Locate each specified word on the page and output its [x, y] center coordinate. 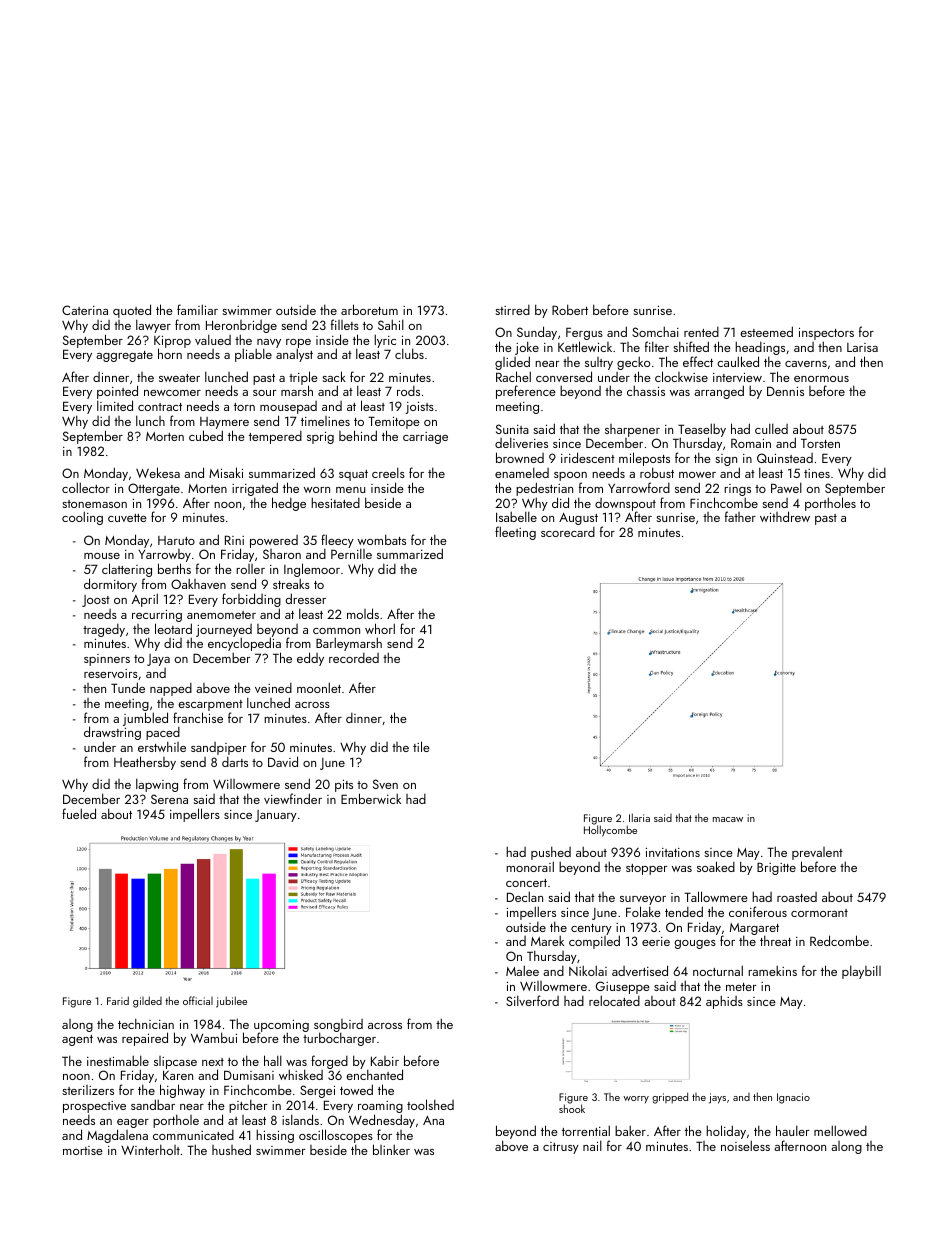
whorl [380, 628]
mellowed [840, 1130]
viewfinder [293, 798]
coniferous [758, 911]
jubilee [231, 1002]
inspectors [826, 334]
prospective [94, 1107]
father [740, 516]
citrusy [561, 1148]
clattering [127, 571]
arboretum [369, 309]
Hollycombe [610, 831]
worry [636, 1099]
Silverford [532, 1000]
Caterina [85, 310]
